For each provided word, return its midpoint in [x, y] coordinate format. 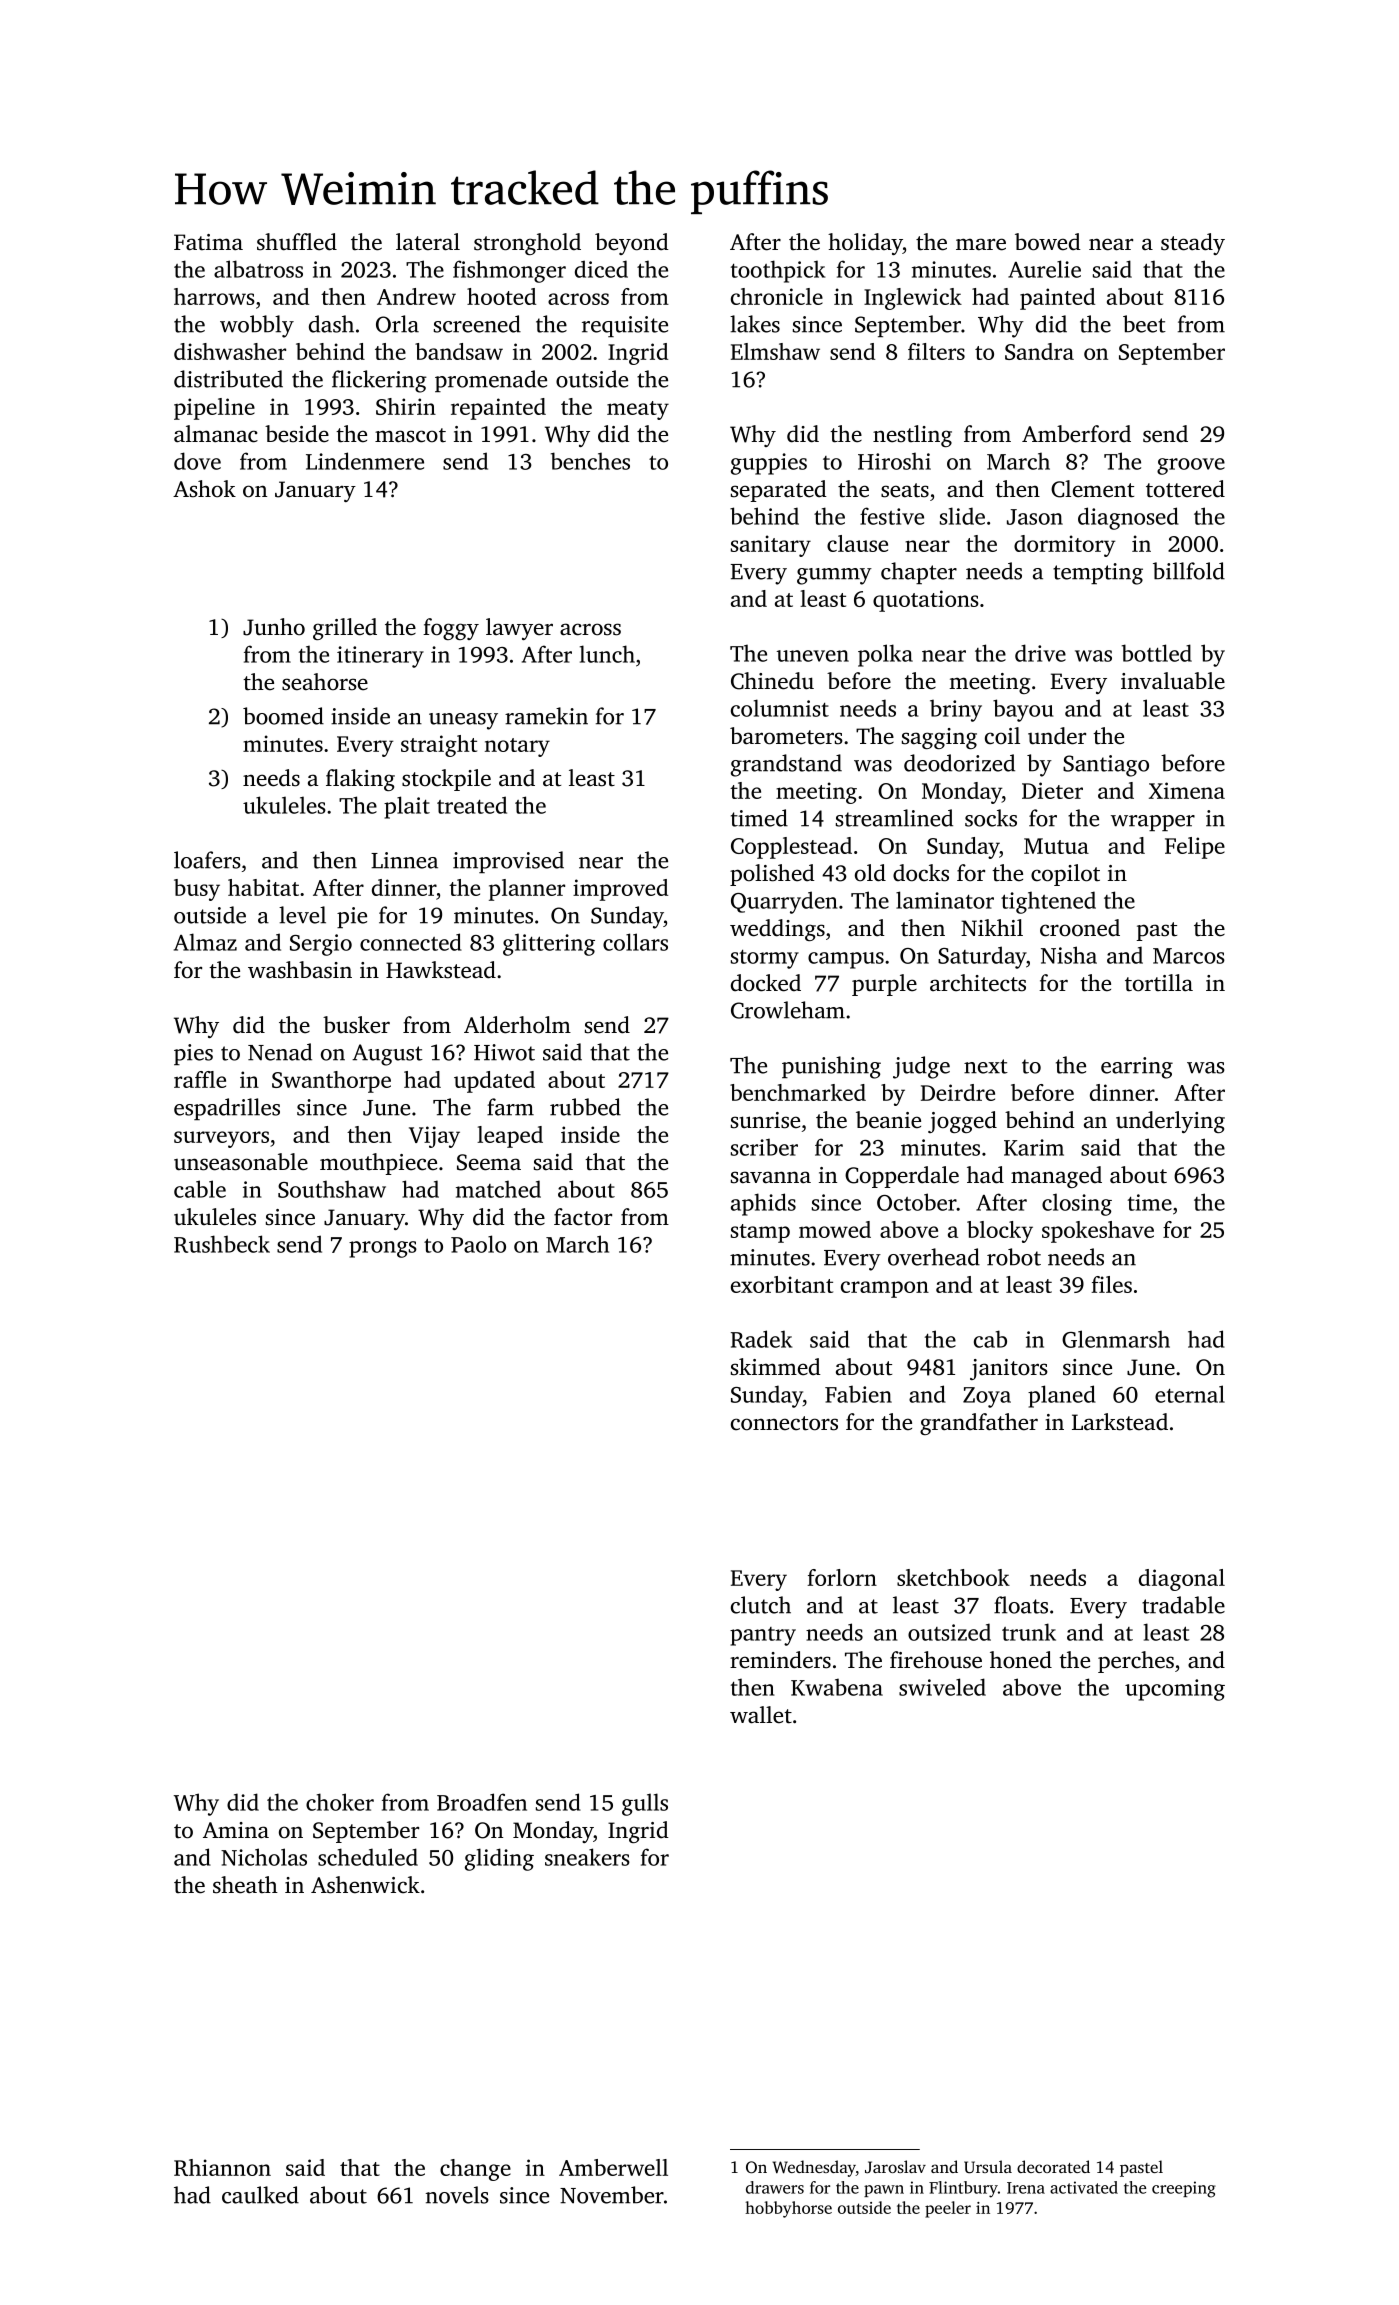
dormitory [1065, 546]
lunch [607, 654]
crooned [1080, 928]
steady [1193, 244]
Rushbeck [222, 1244]
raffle [200, 1079]
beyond [632, 244]
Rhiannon [222, 2167]
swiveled [942, 1687]
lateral [428, 242]
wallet [761, 1715]
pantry [763, 1636]
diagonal [1182, 1580]
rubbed [585, 1107]
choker [340, 1802]
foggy [451, 629]
